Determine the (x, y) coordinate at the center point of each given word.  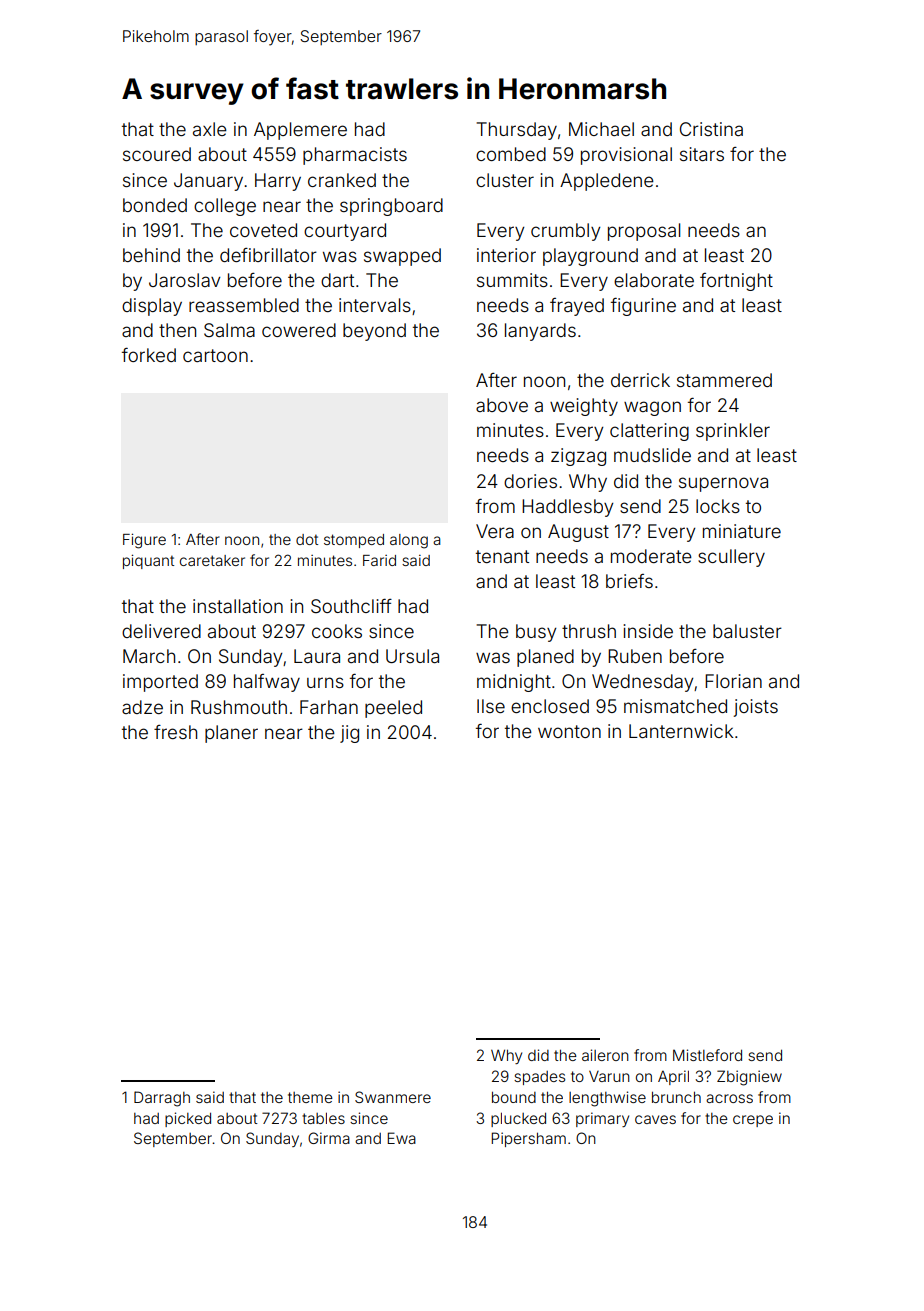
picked (188, 1119)
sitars (702, 154)
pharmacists (355, 156)
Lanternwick (681, 731)
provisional (626, 156)
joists (755, 708)
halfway (267, 683)
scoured (157, 154)
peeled (393, 709)
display (152, 307)
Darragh (162, 1099)
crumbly (565, 232)
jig (349, 734)
